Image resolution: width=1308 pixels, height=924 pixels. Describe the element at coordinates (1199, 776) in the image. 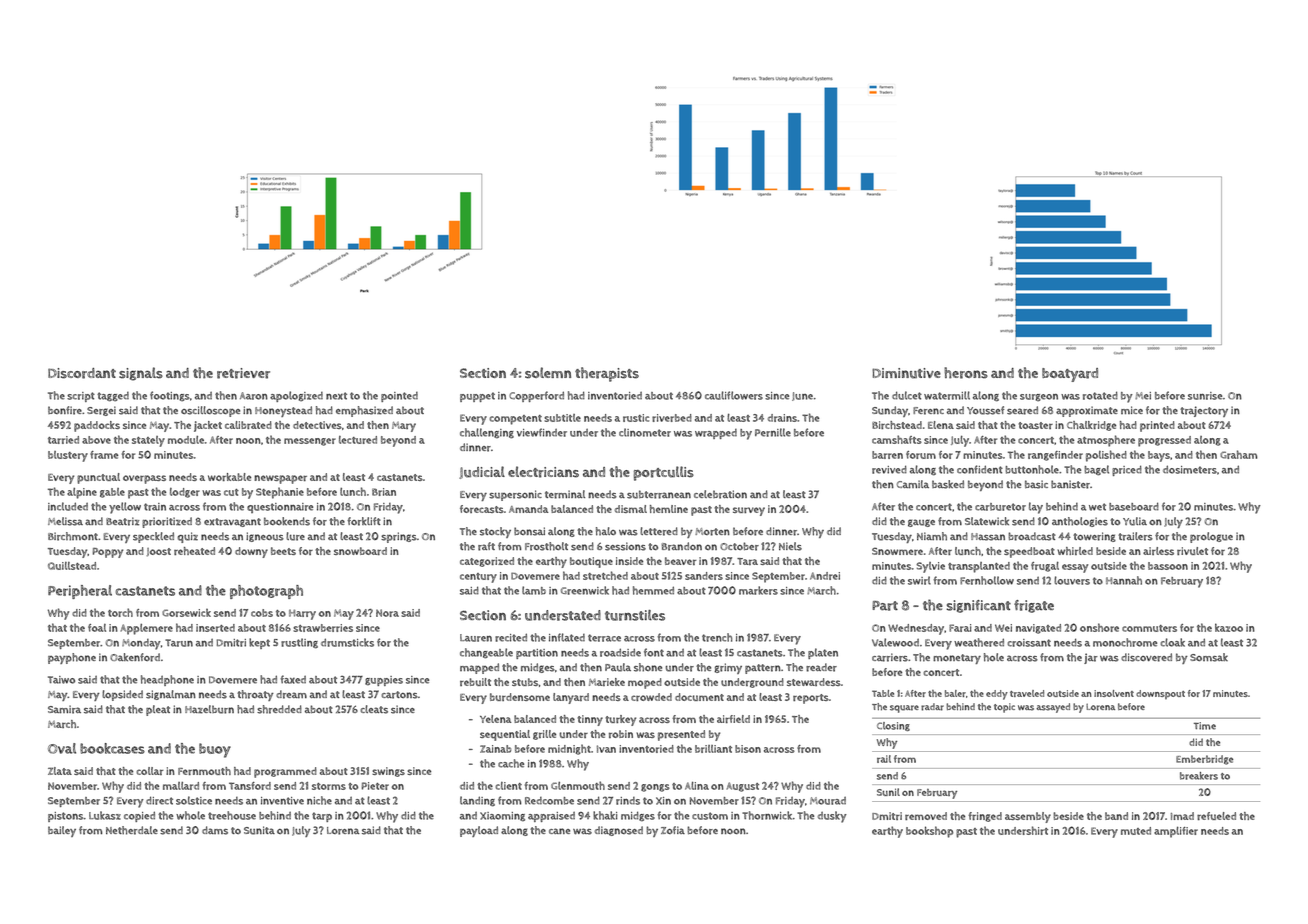

I see `breakers` at that location.
